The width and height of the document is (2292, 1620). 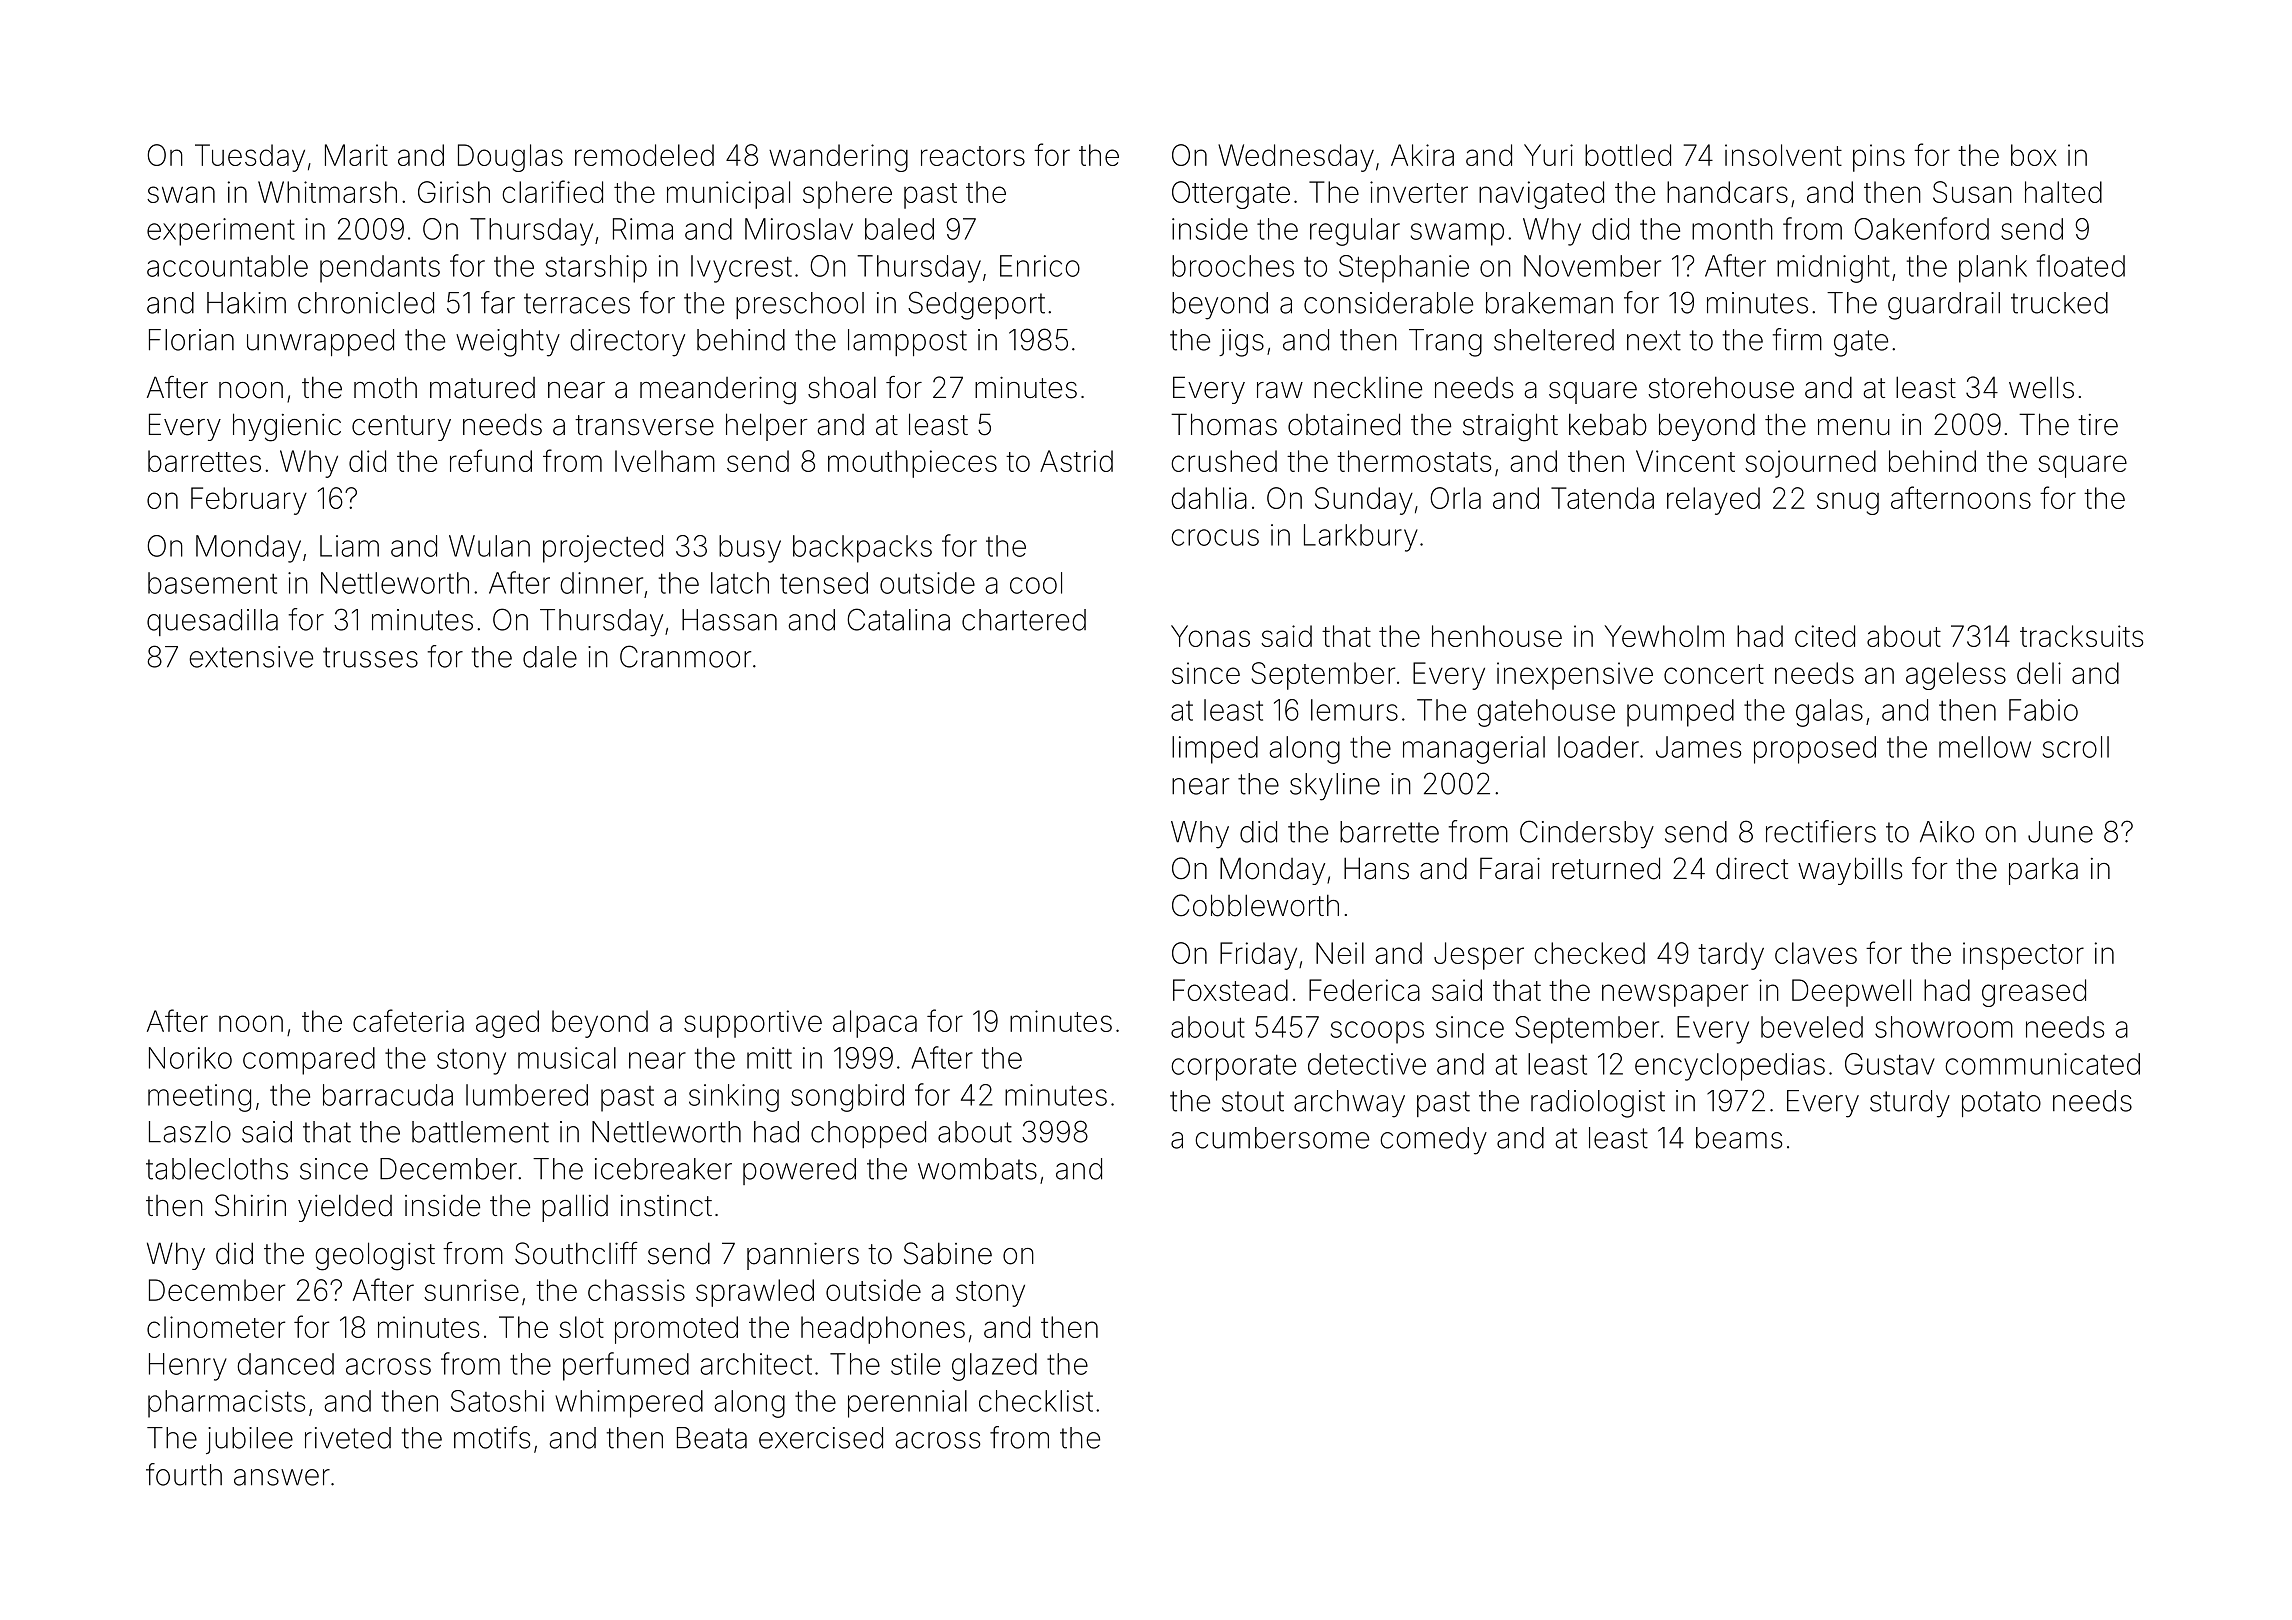 What do you see at coordinates (603, 549) in the document?
I see `projected` at bounding box center [603, 549].
